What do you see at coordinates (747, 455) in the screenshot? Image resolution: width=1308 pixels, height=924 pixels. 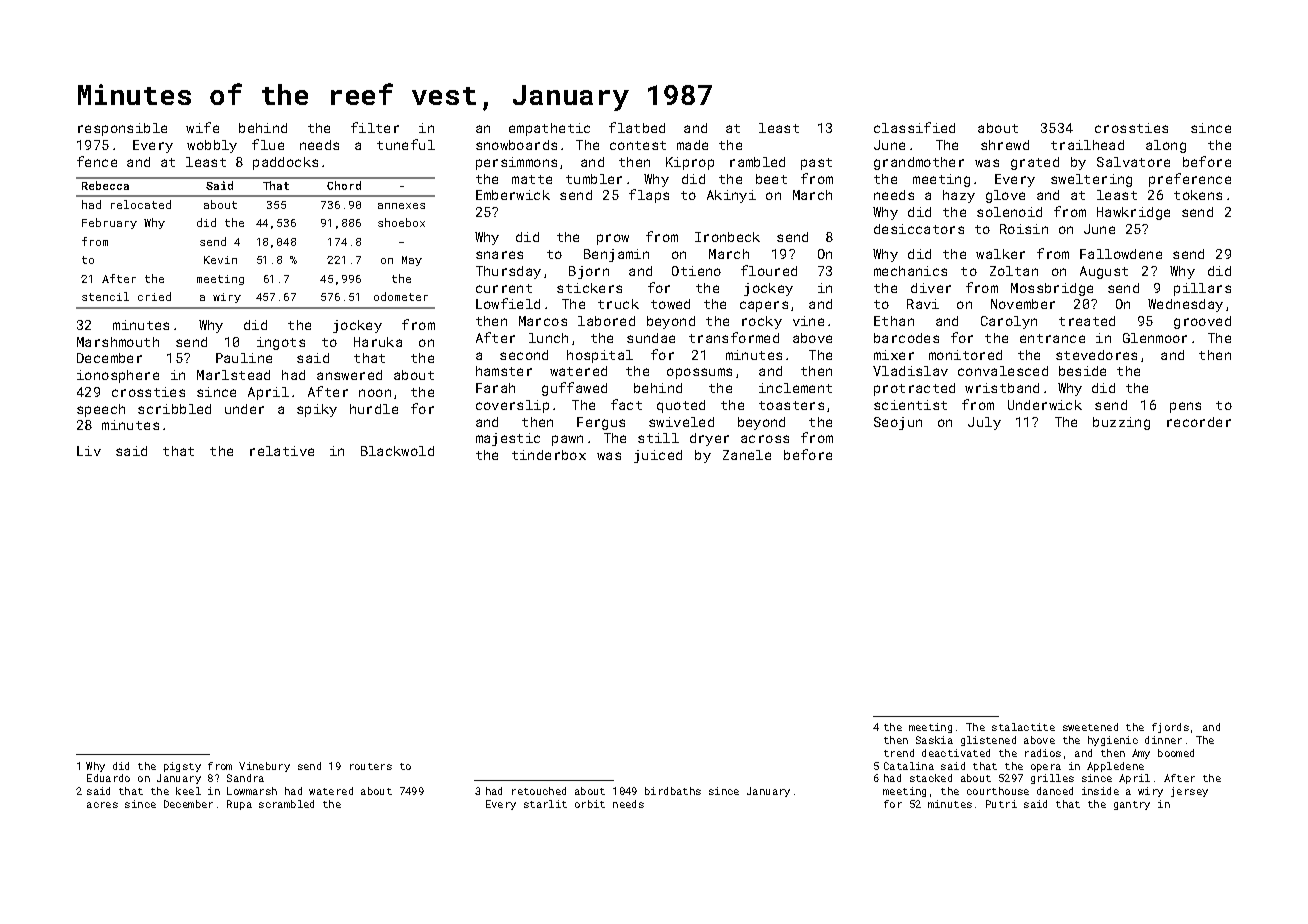 I see `Zanele` at bounding box center [747, 455].
